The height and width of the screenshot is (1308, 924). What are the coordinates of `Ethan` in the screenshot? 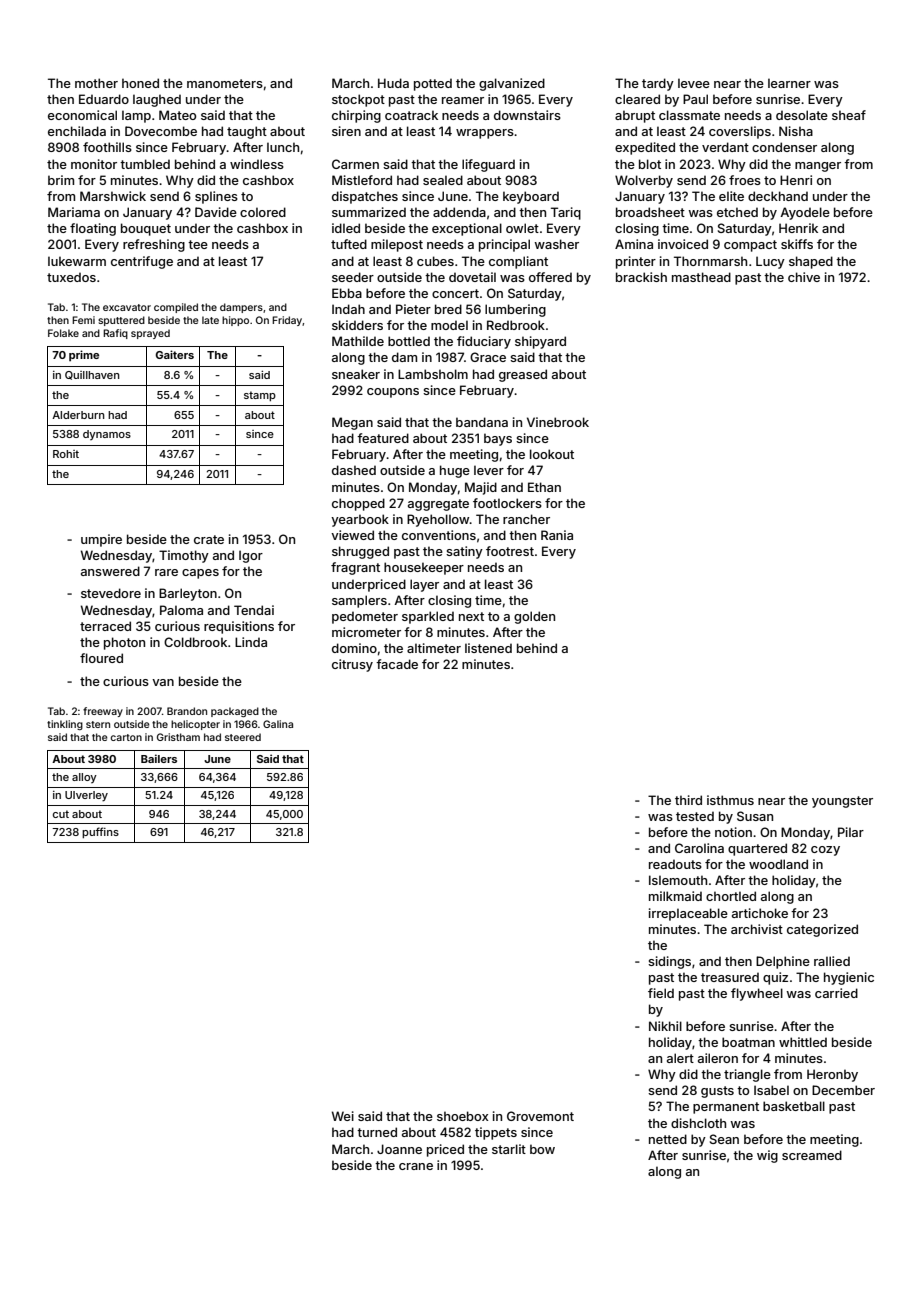 It's located at (544, 487).
